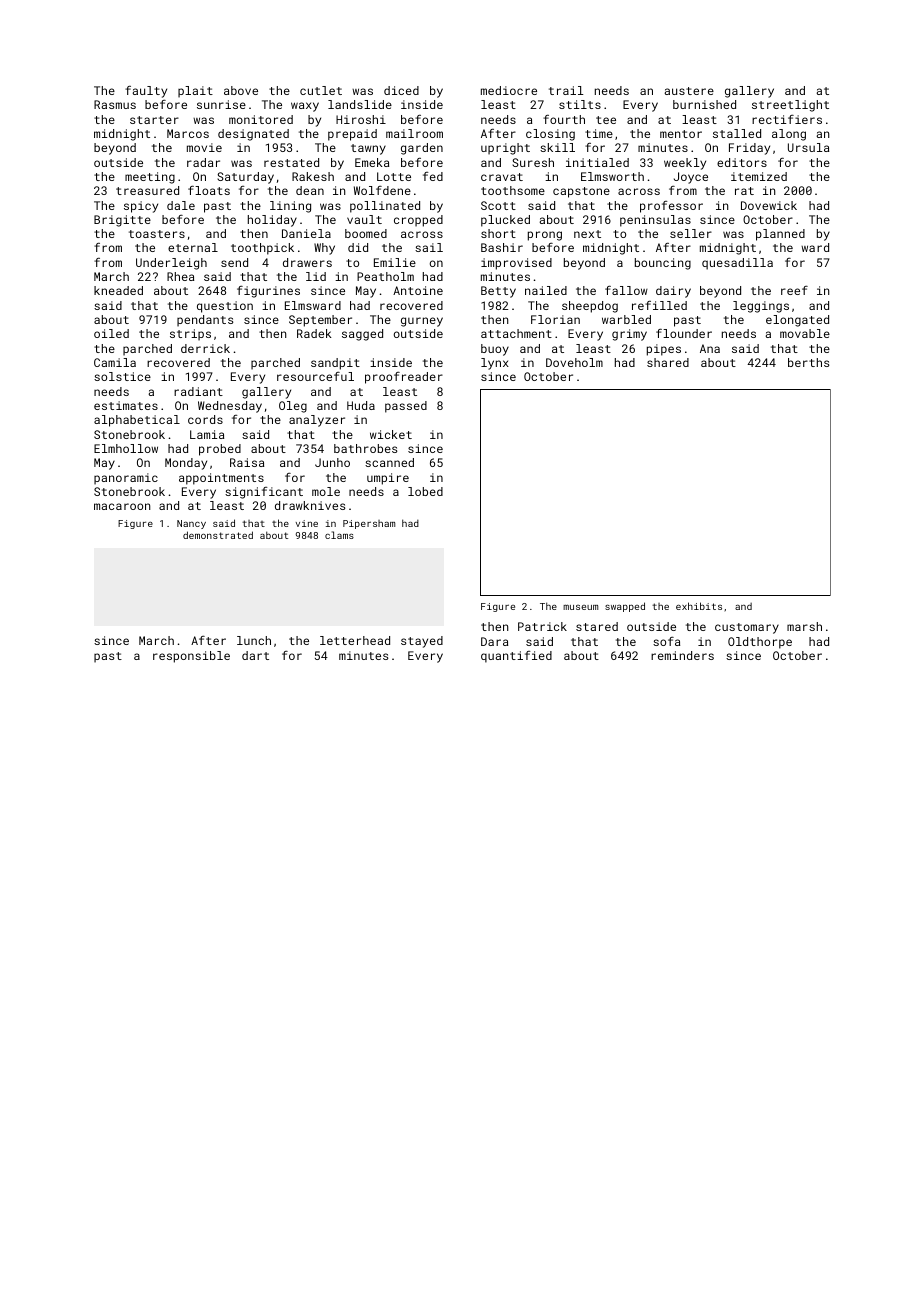  Describe the element at coordinates (673, 292) in the screenshot. I see `dairy` at that location.
